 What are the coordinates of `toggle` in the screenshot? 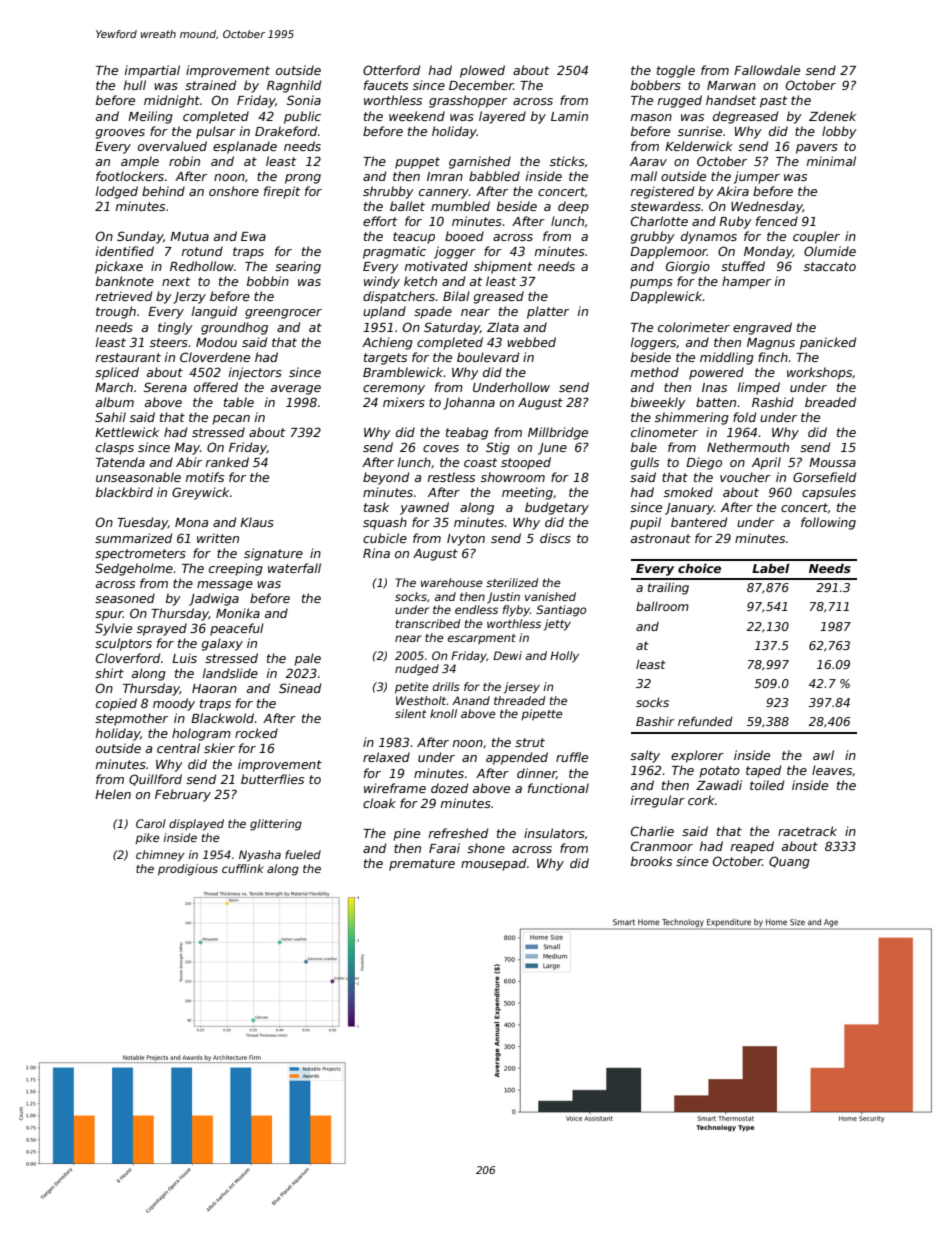 It's located at (676, 71).
